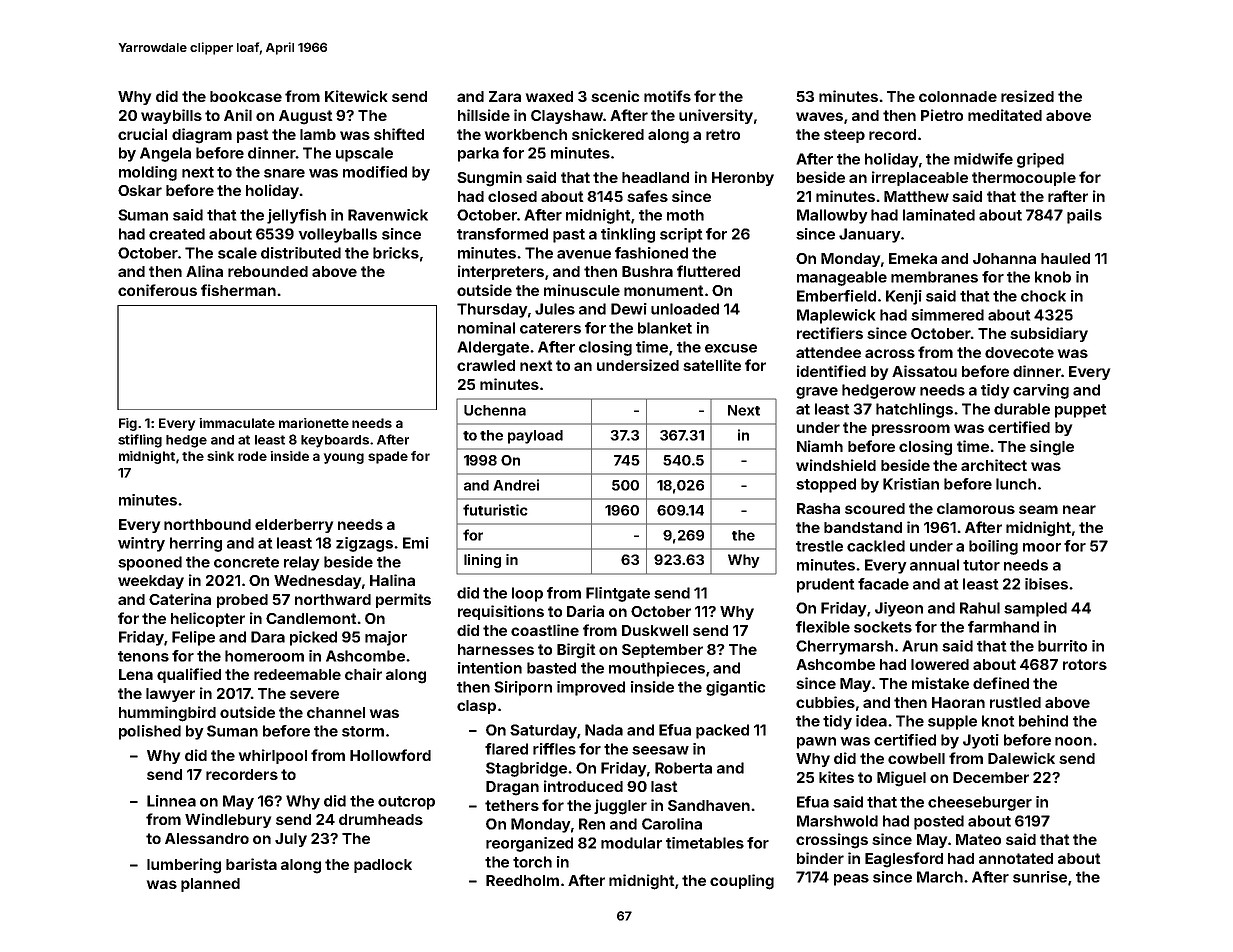 The image size is (1233, 952). What do you see at coordinates (920, 646) in the screenshot?
I see `Arun` at bounding box center [920, 646].
